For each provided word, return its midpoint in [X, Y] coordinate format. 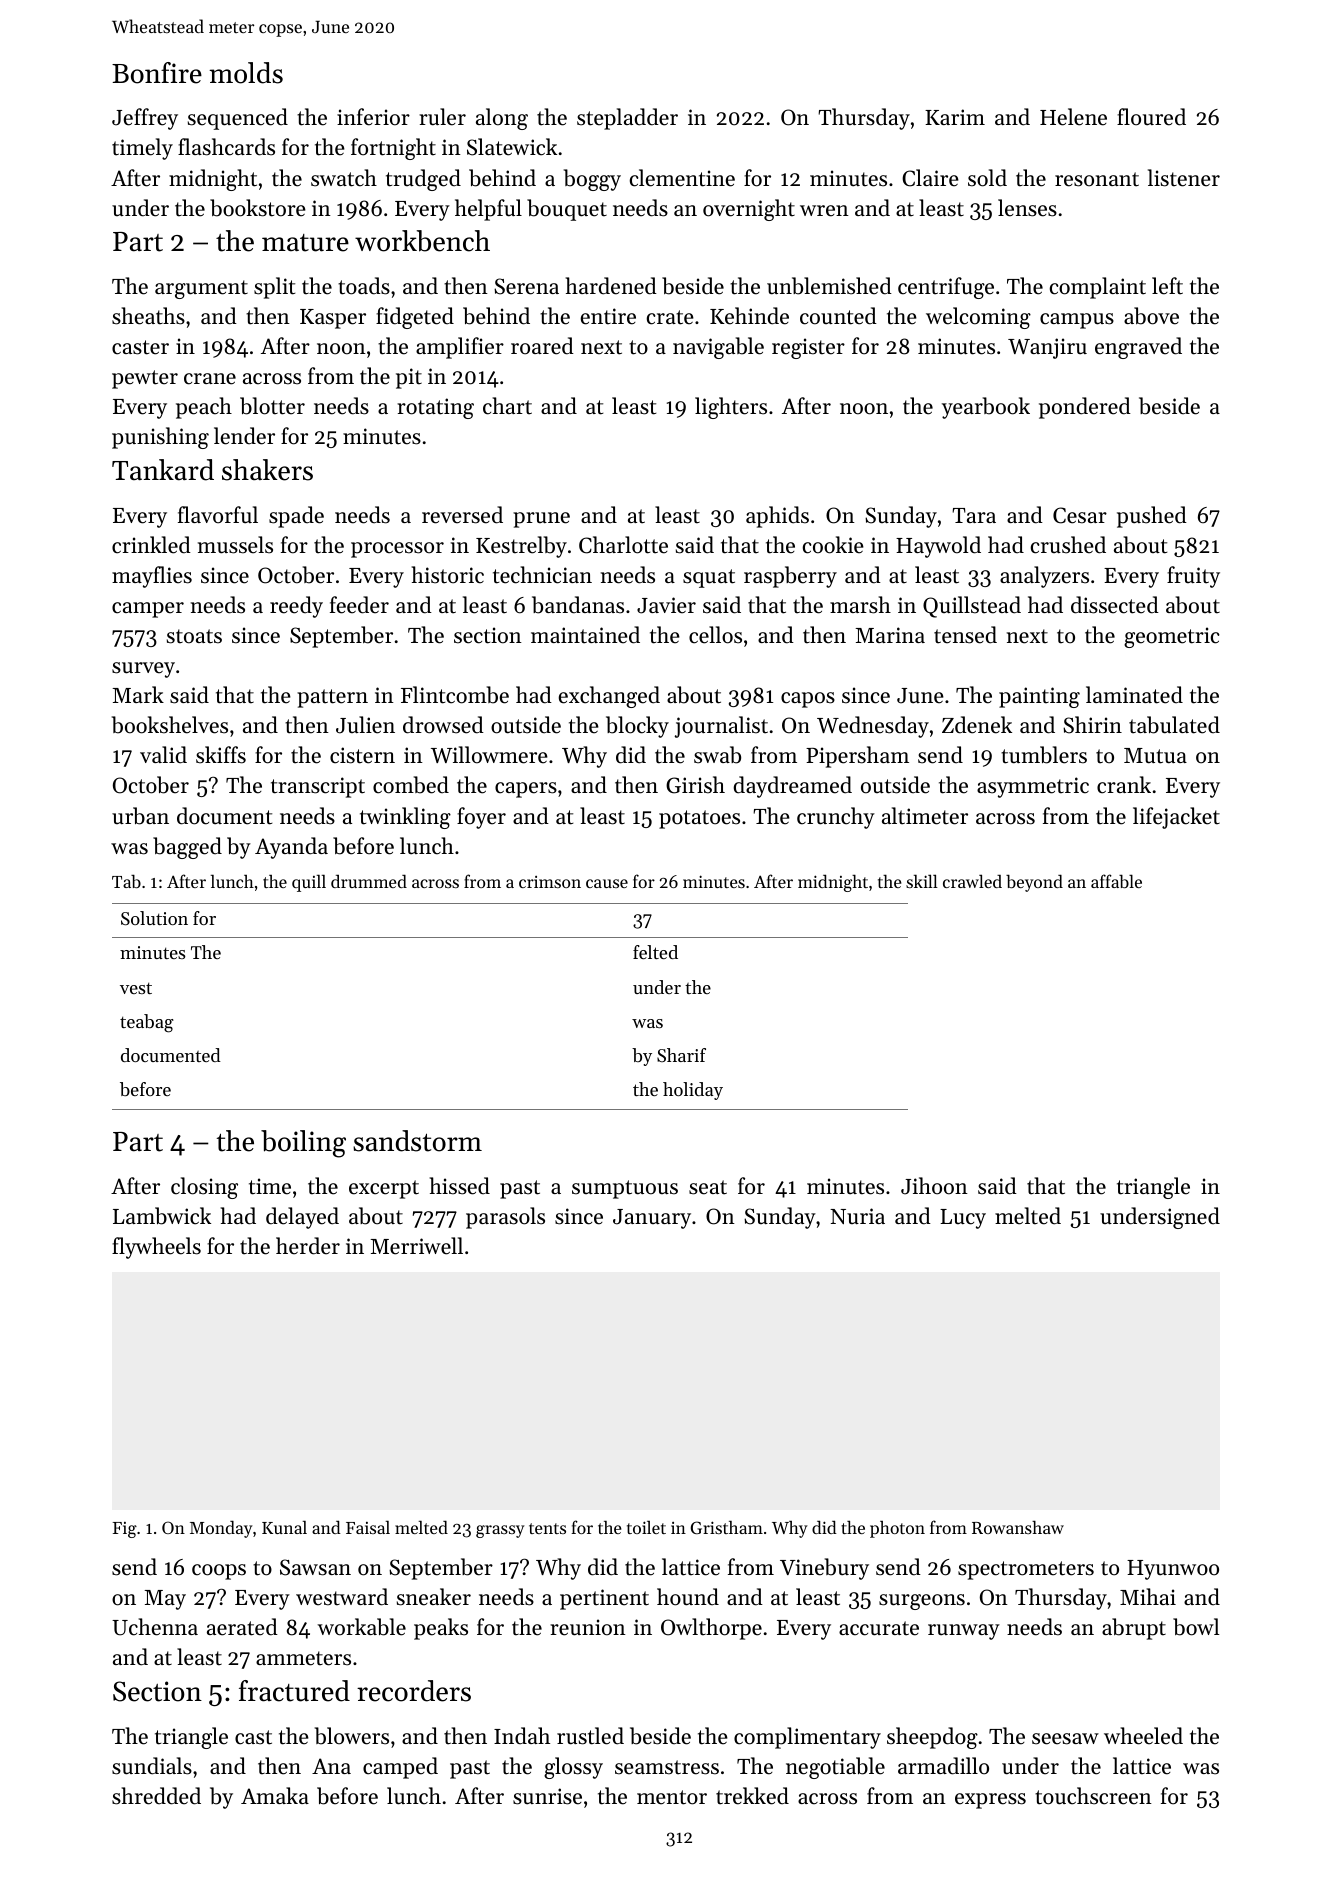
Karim [955, 117]
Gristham [727, 1527]
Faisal [368, 1527]
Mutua [1155, 756]
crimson [550, 882]
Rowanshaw [1018, 1527]
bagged [187, 848]
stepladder [627, 119]
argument [201, 289]
